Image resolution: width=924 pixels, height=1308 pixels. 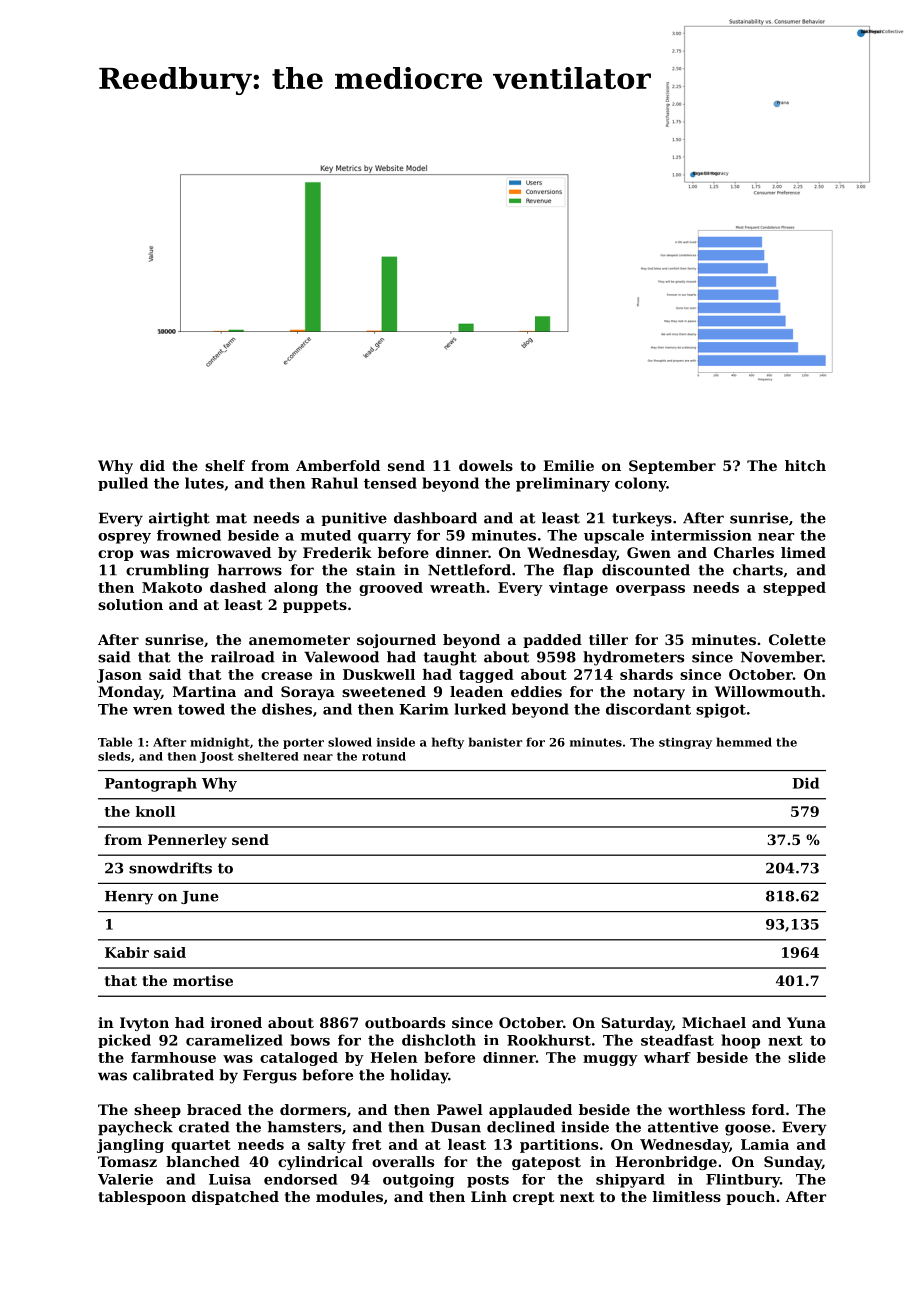 What do you see at coordinates (450, 658) in the image?
I see `taught` at bounding box center [450, 658].
